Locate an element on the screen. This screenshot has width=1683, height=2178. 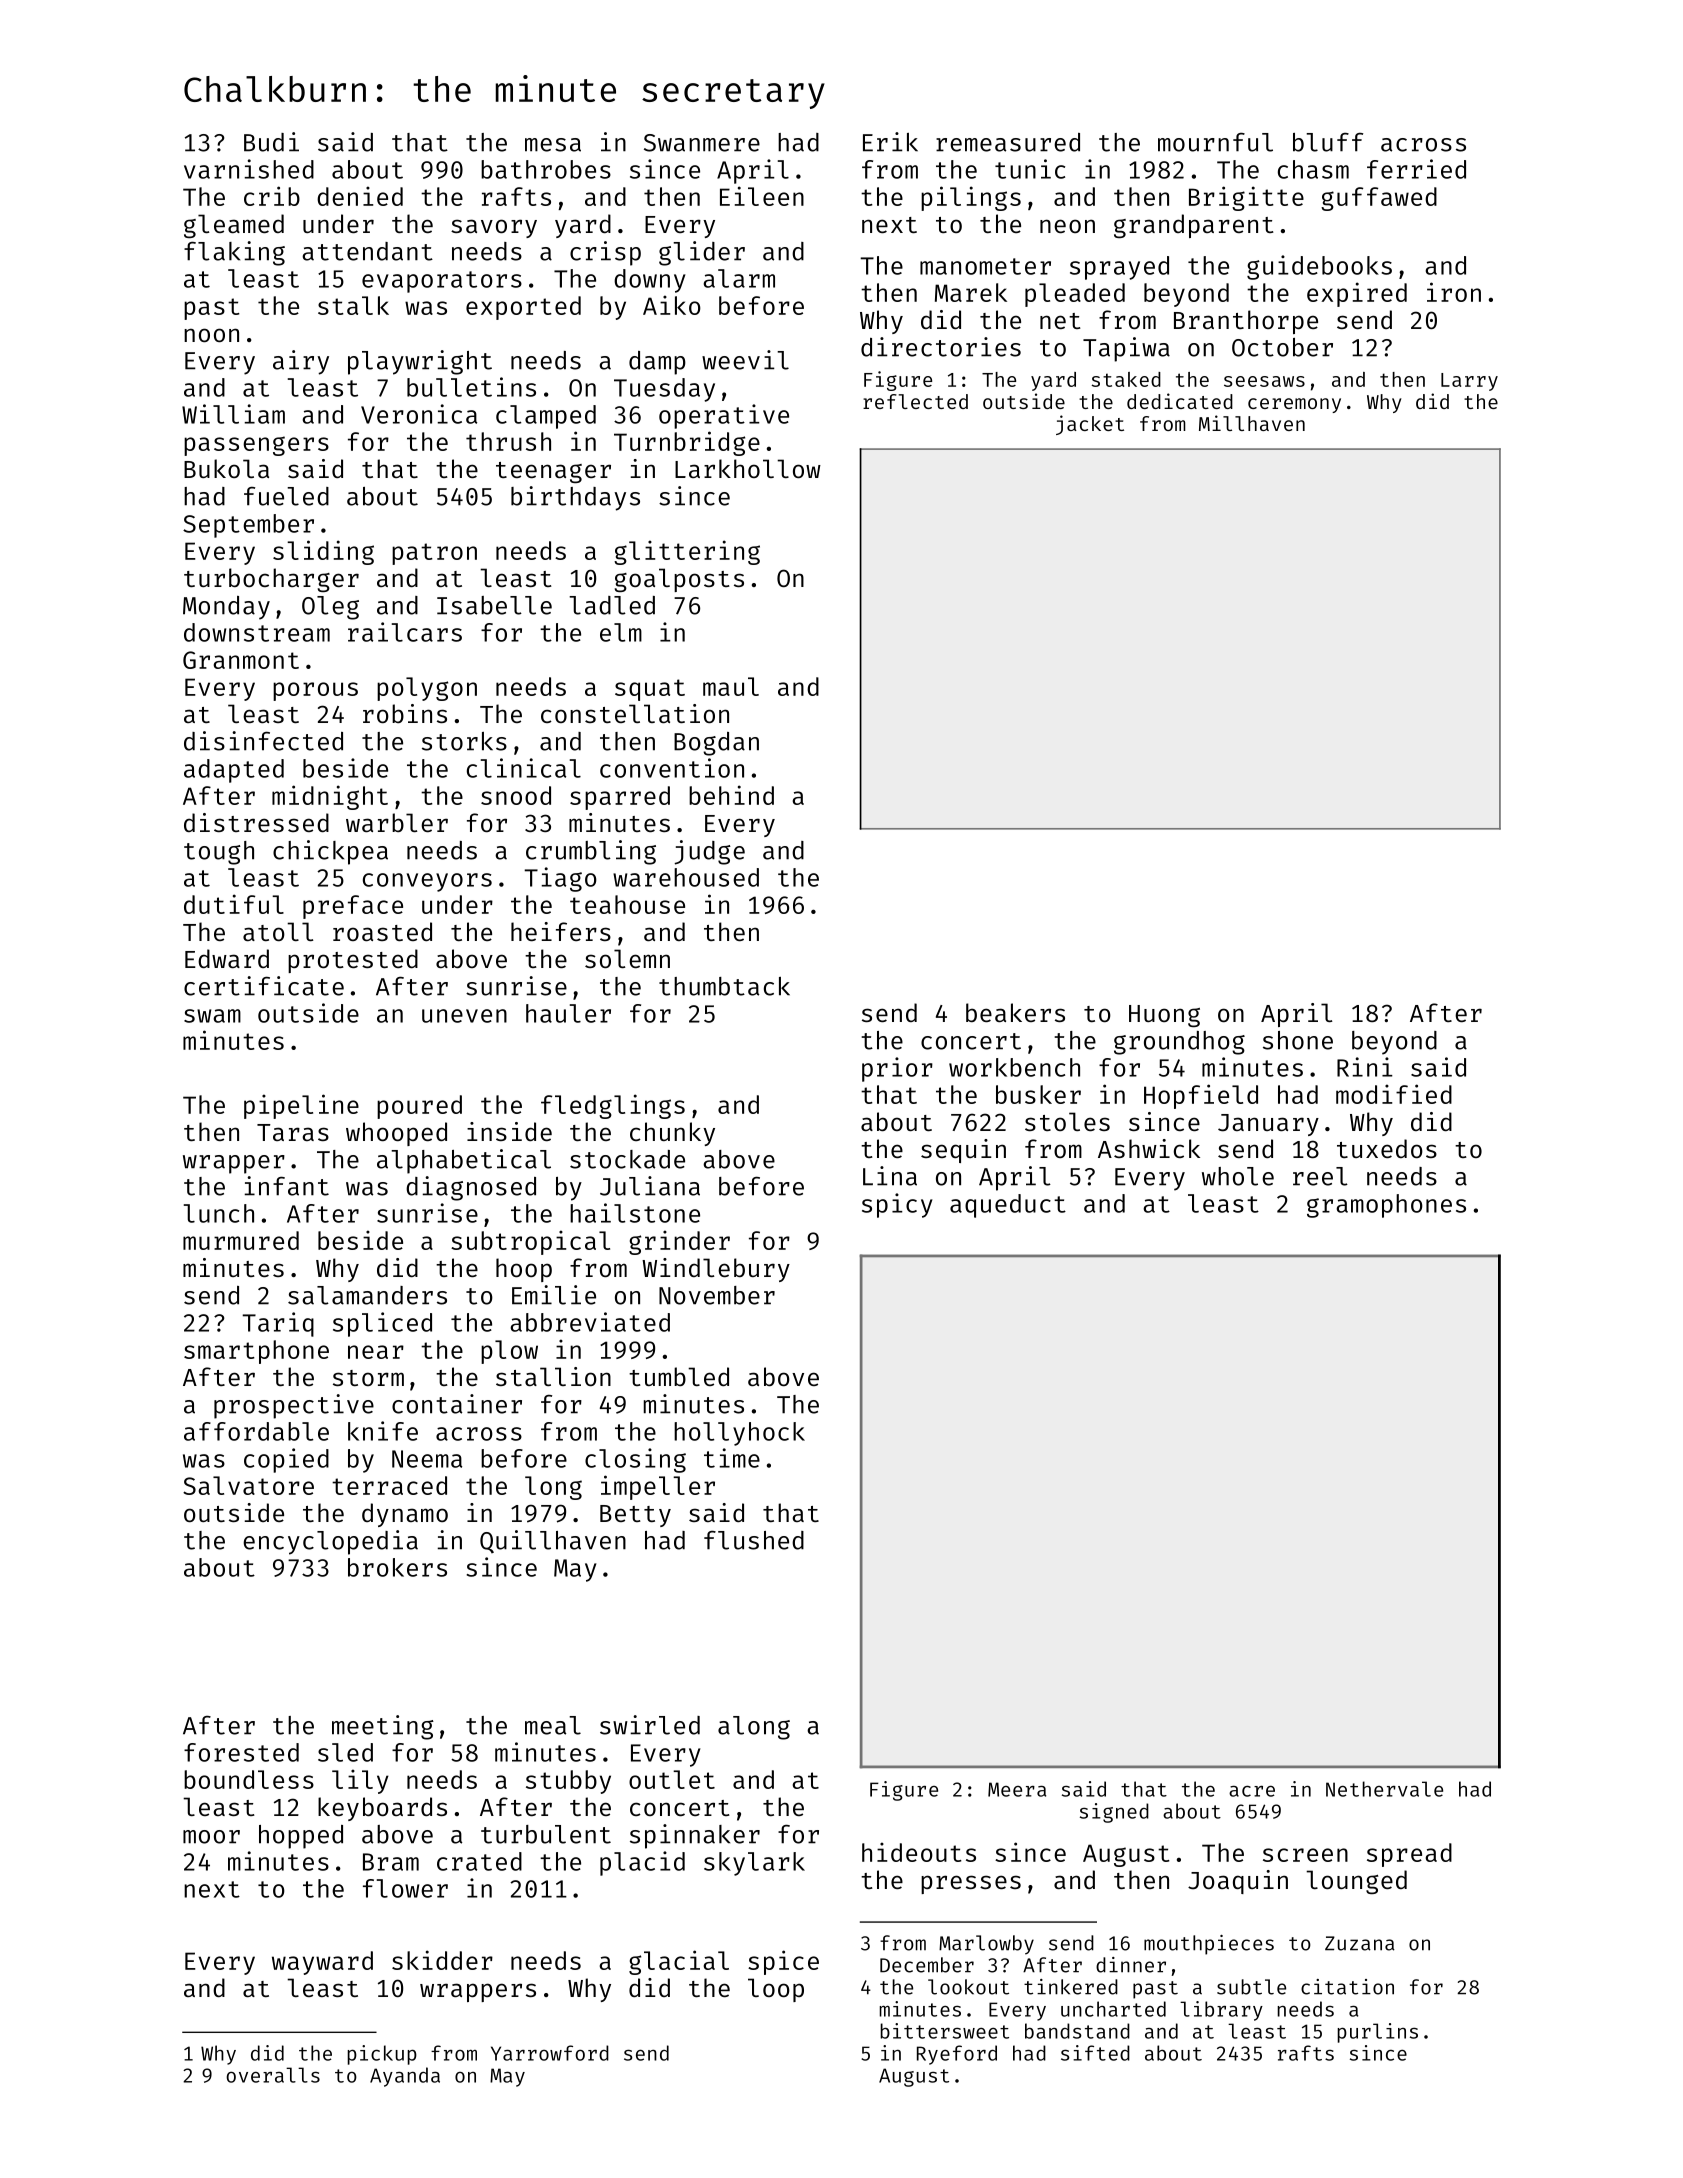
snood is located at coordinates (516, 795).
